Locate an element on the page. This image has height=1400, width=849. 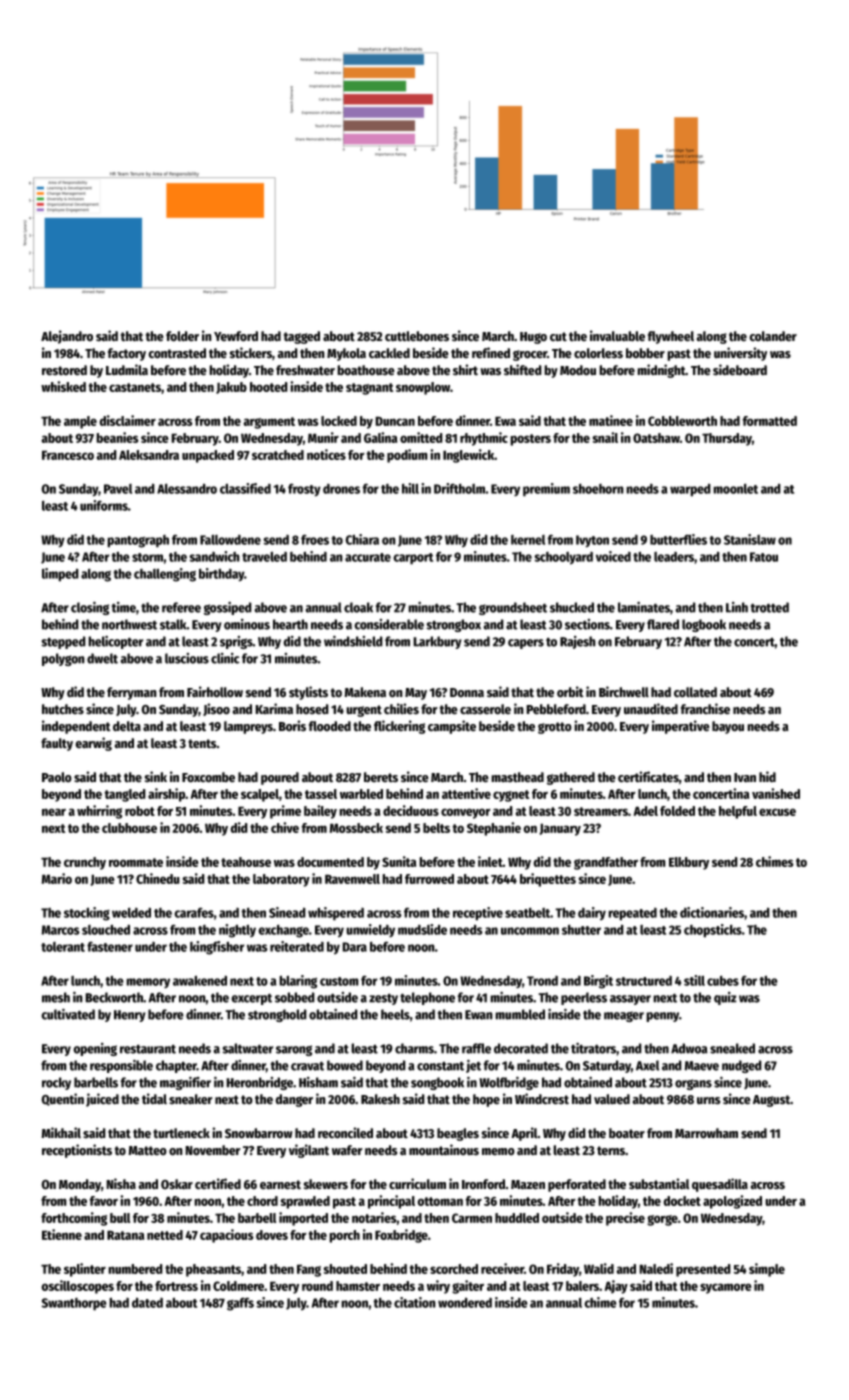
Stanislaw is located at coordinates (750, 539).
